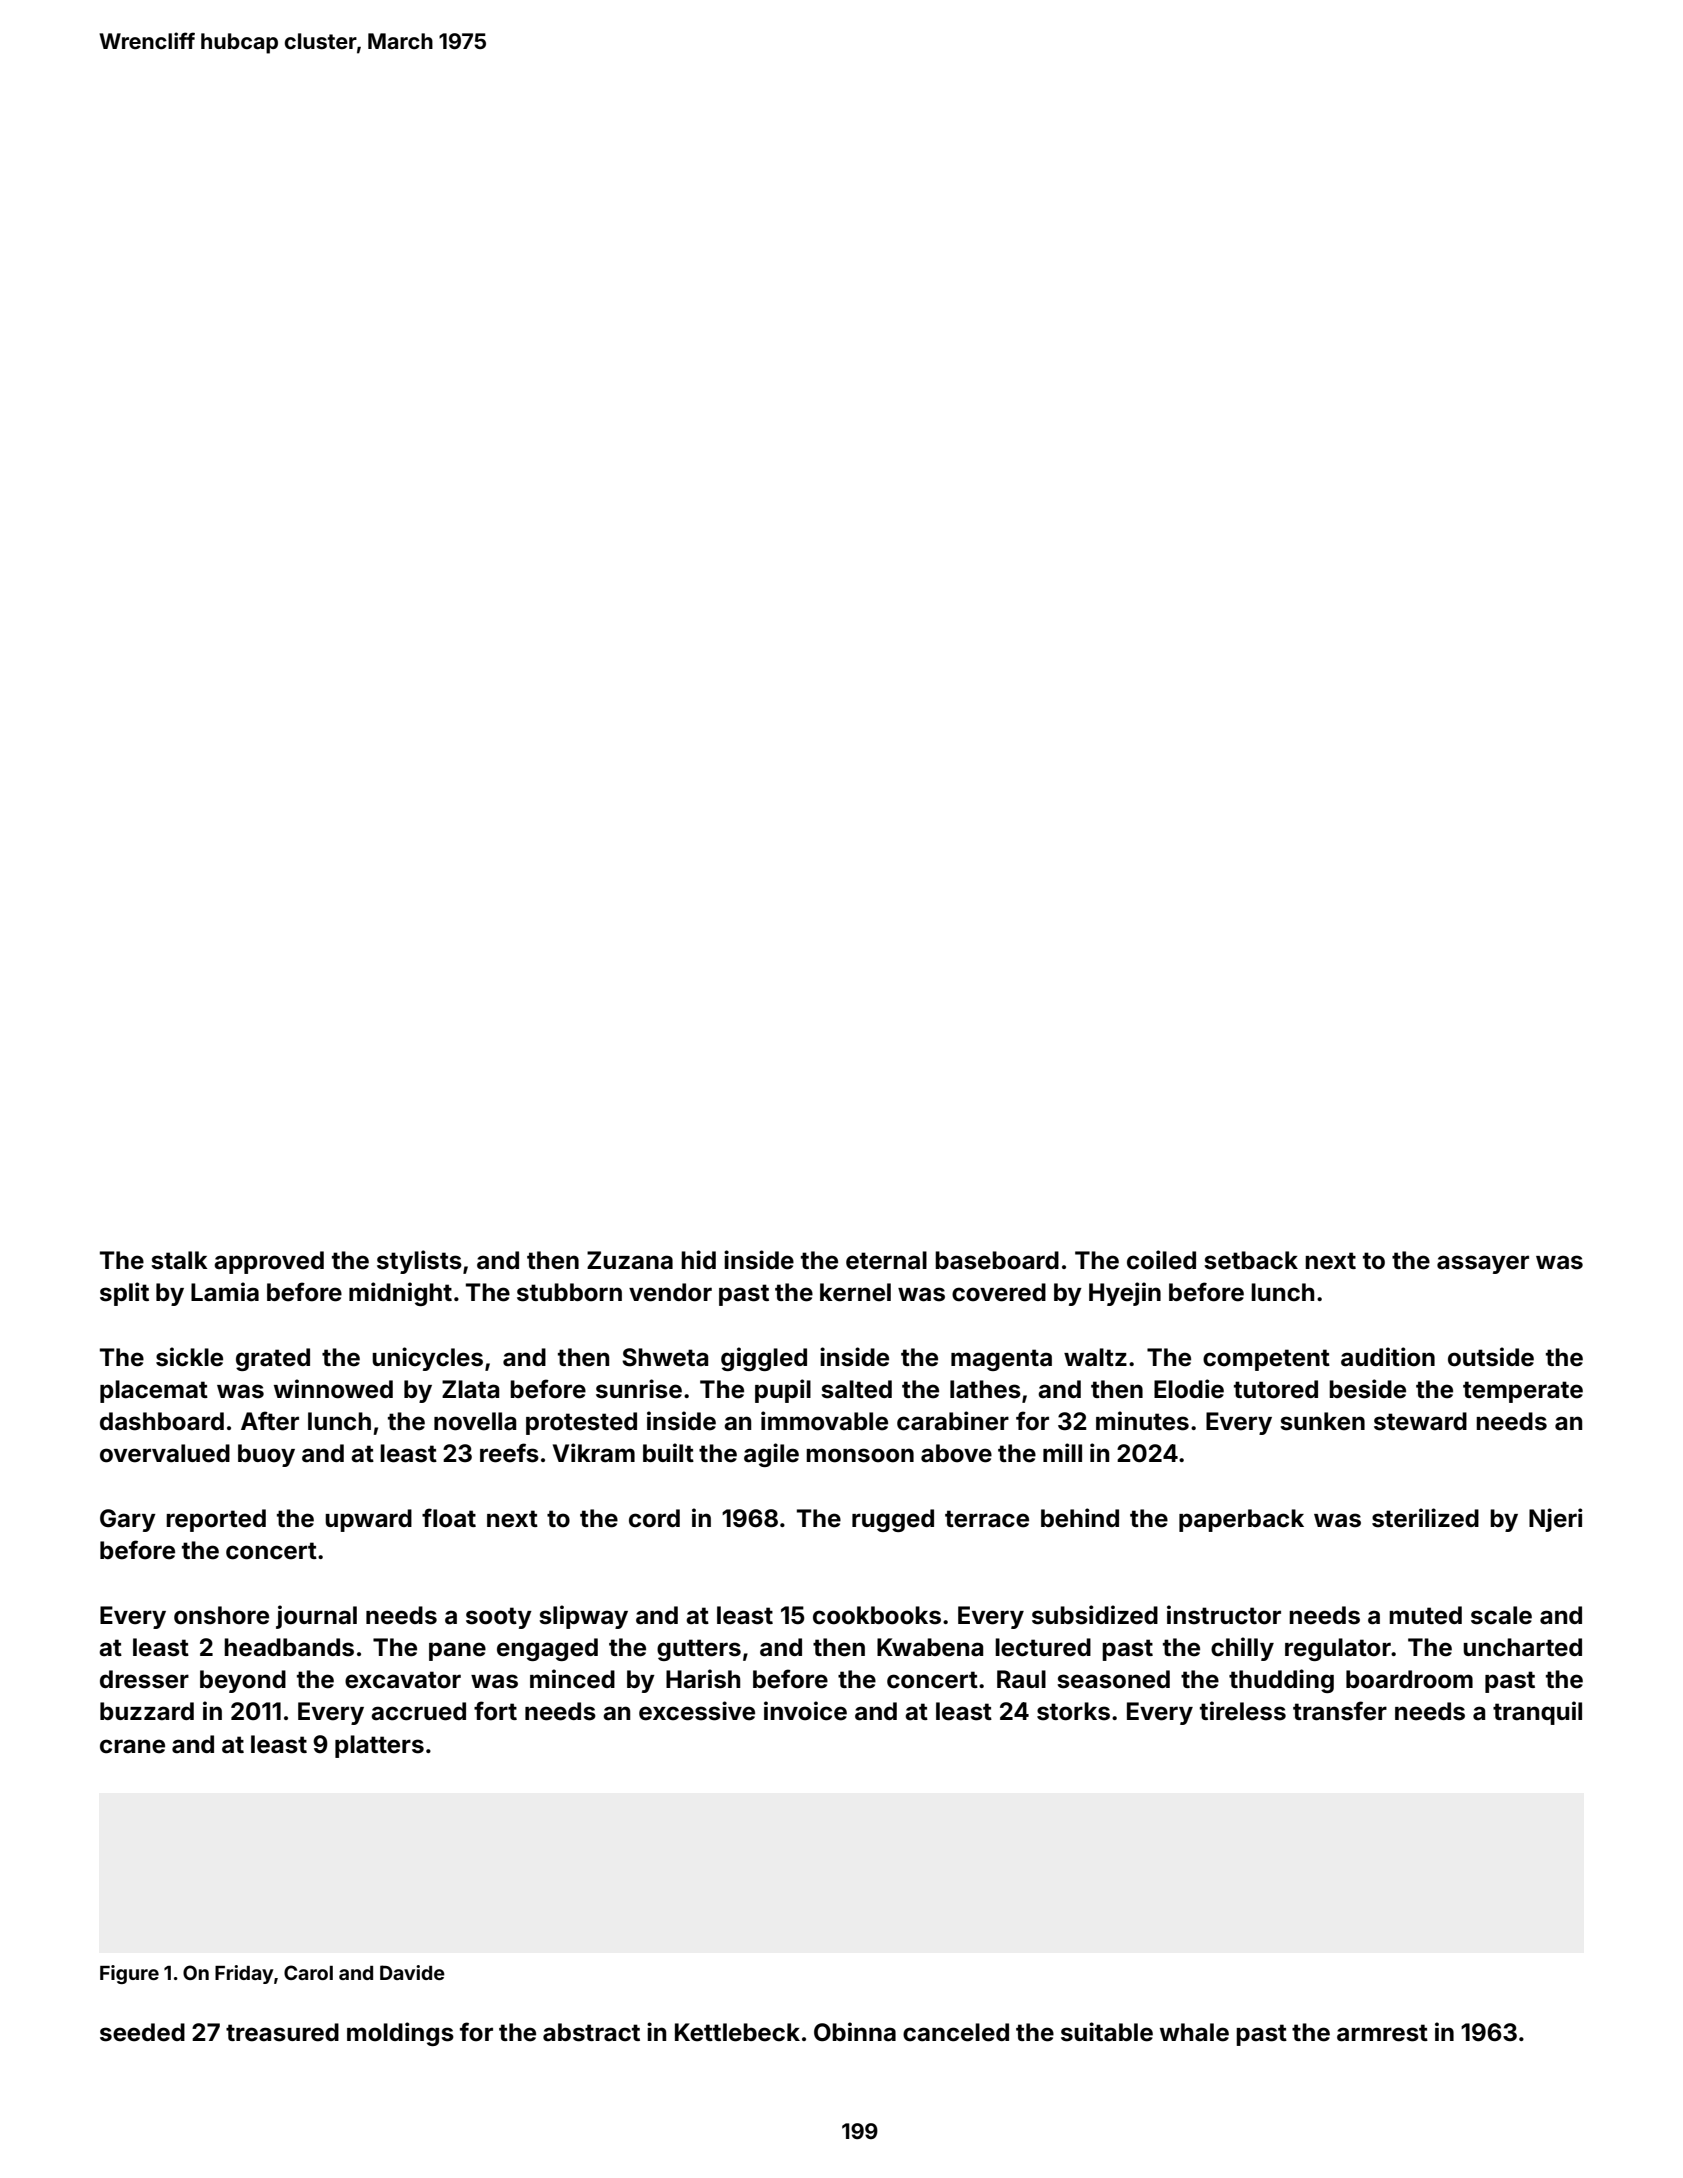  I want to click on Carol, so click(308, 1972).
